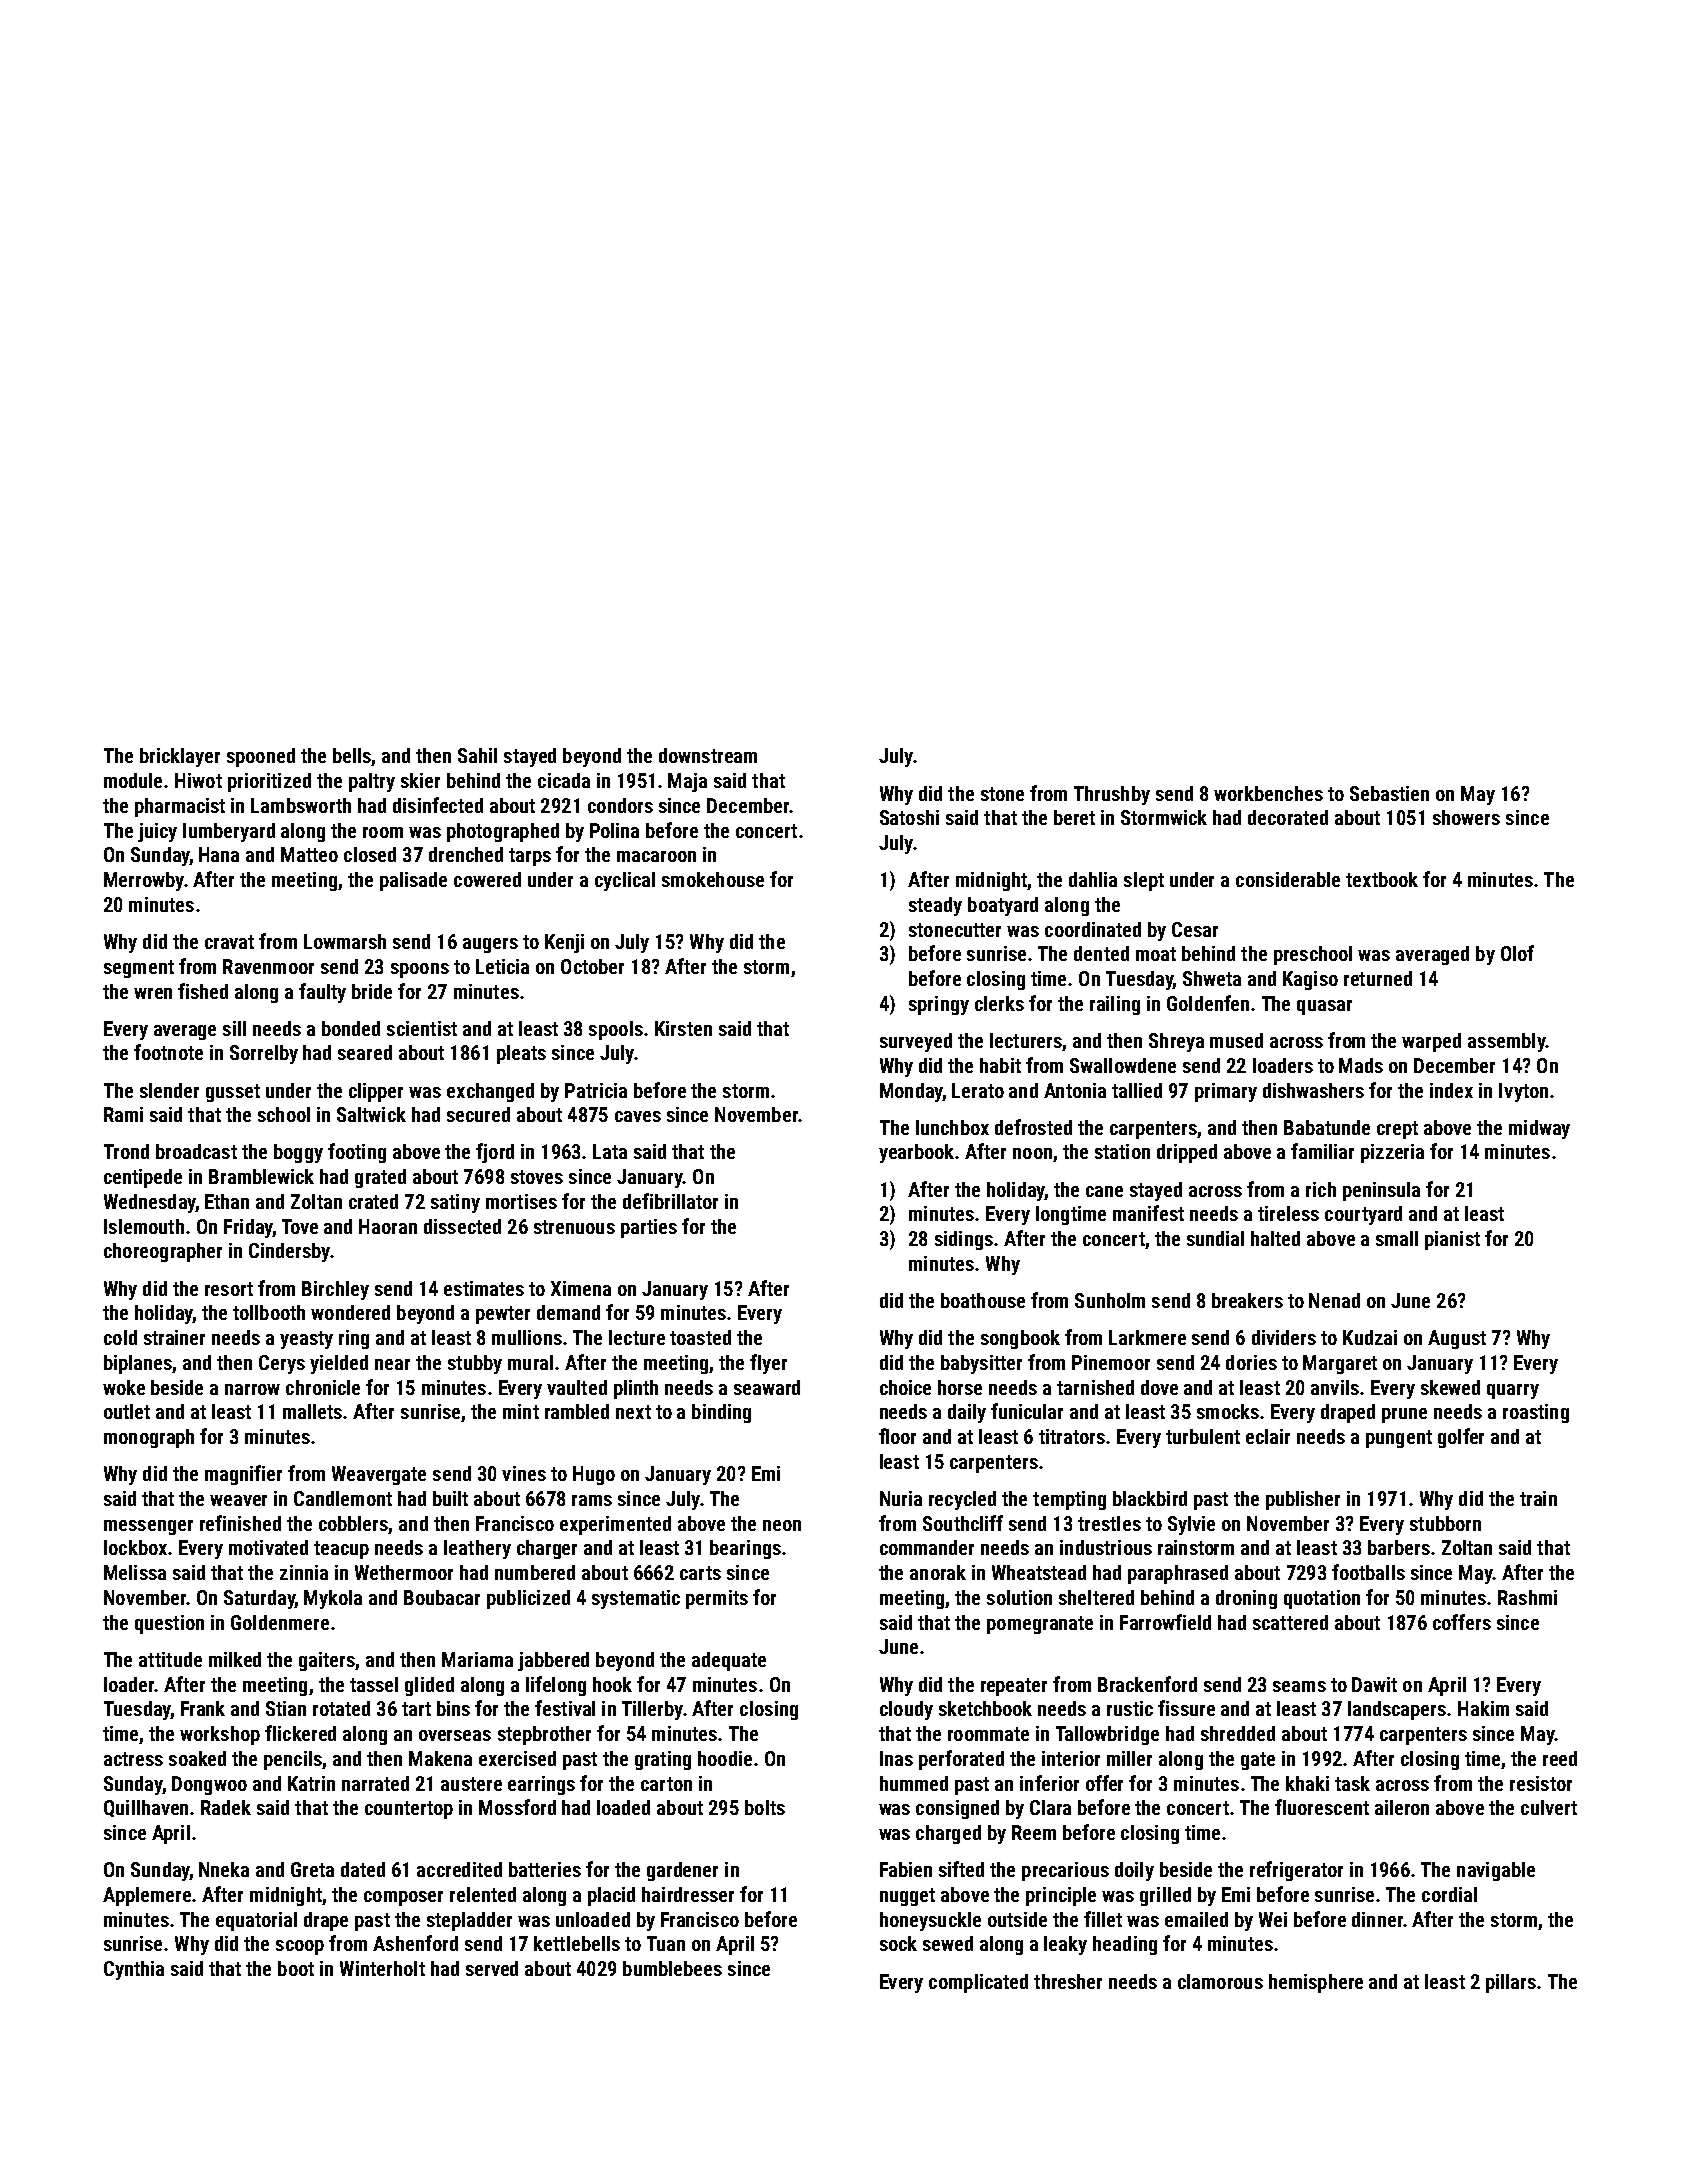 Image resolution: width=1683 pixels, height=2178 pixels. I want to click on Makena, so click(440, 1758).
